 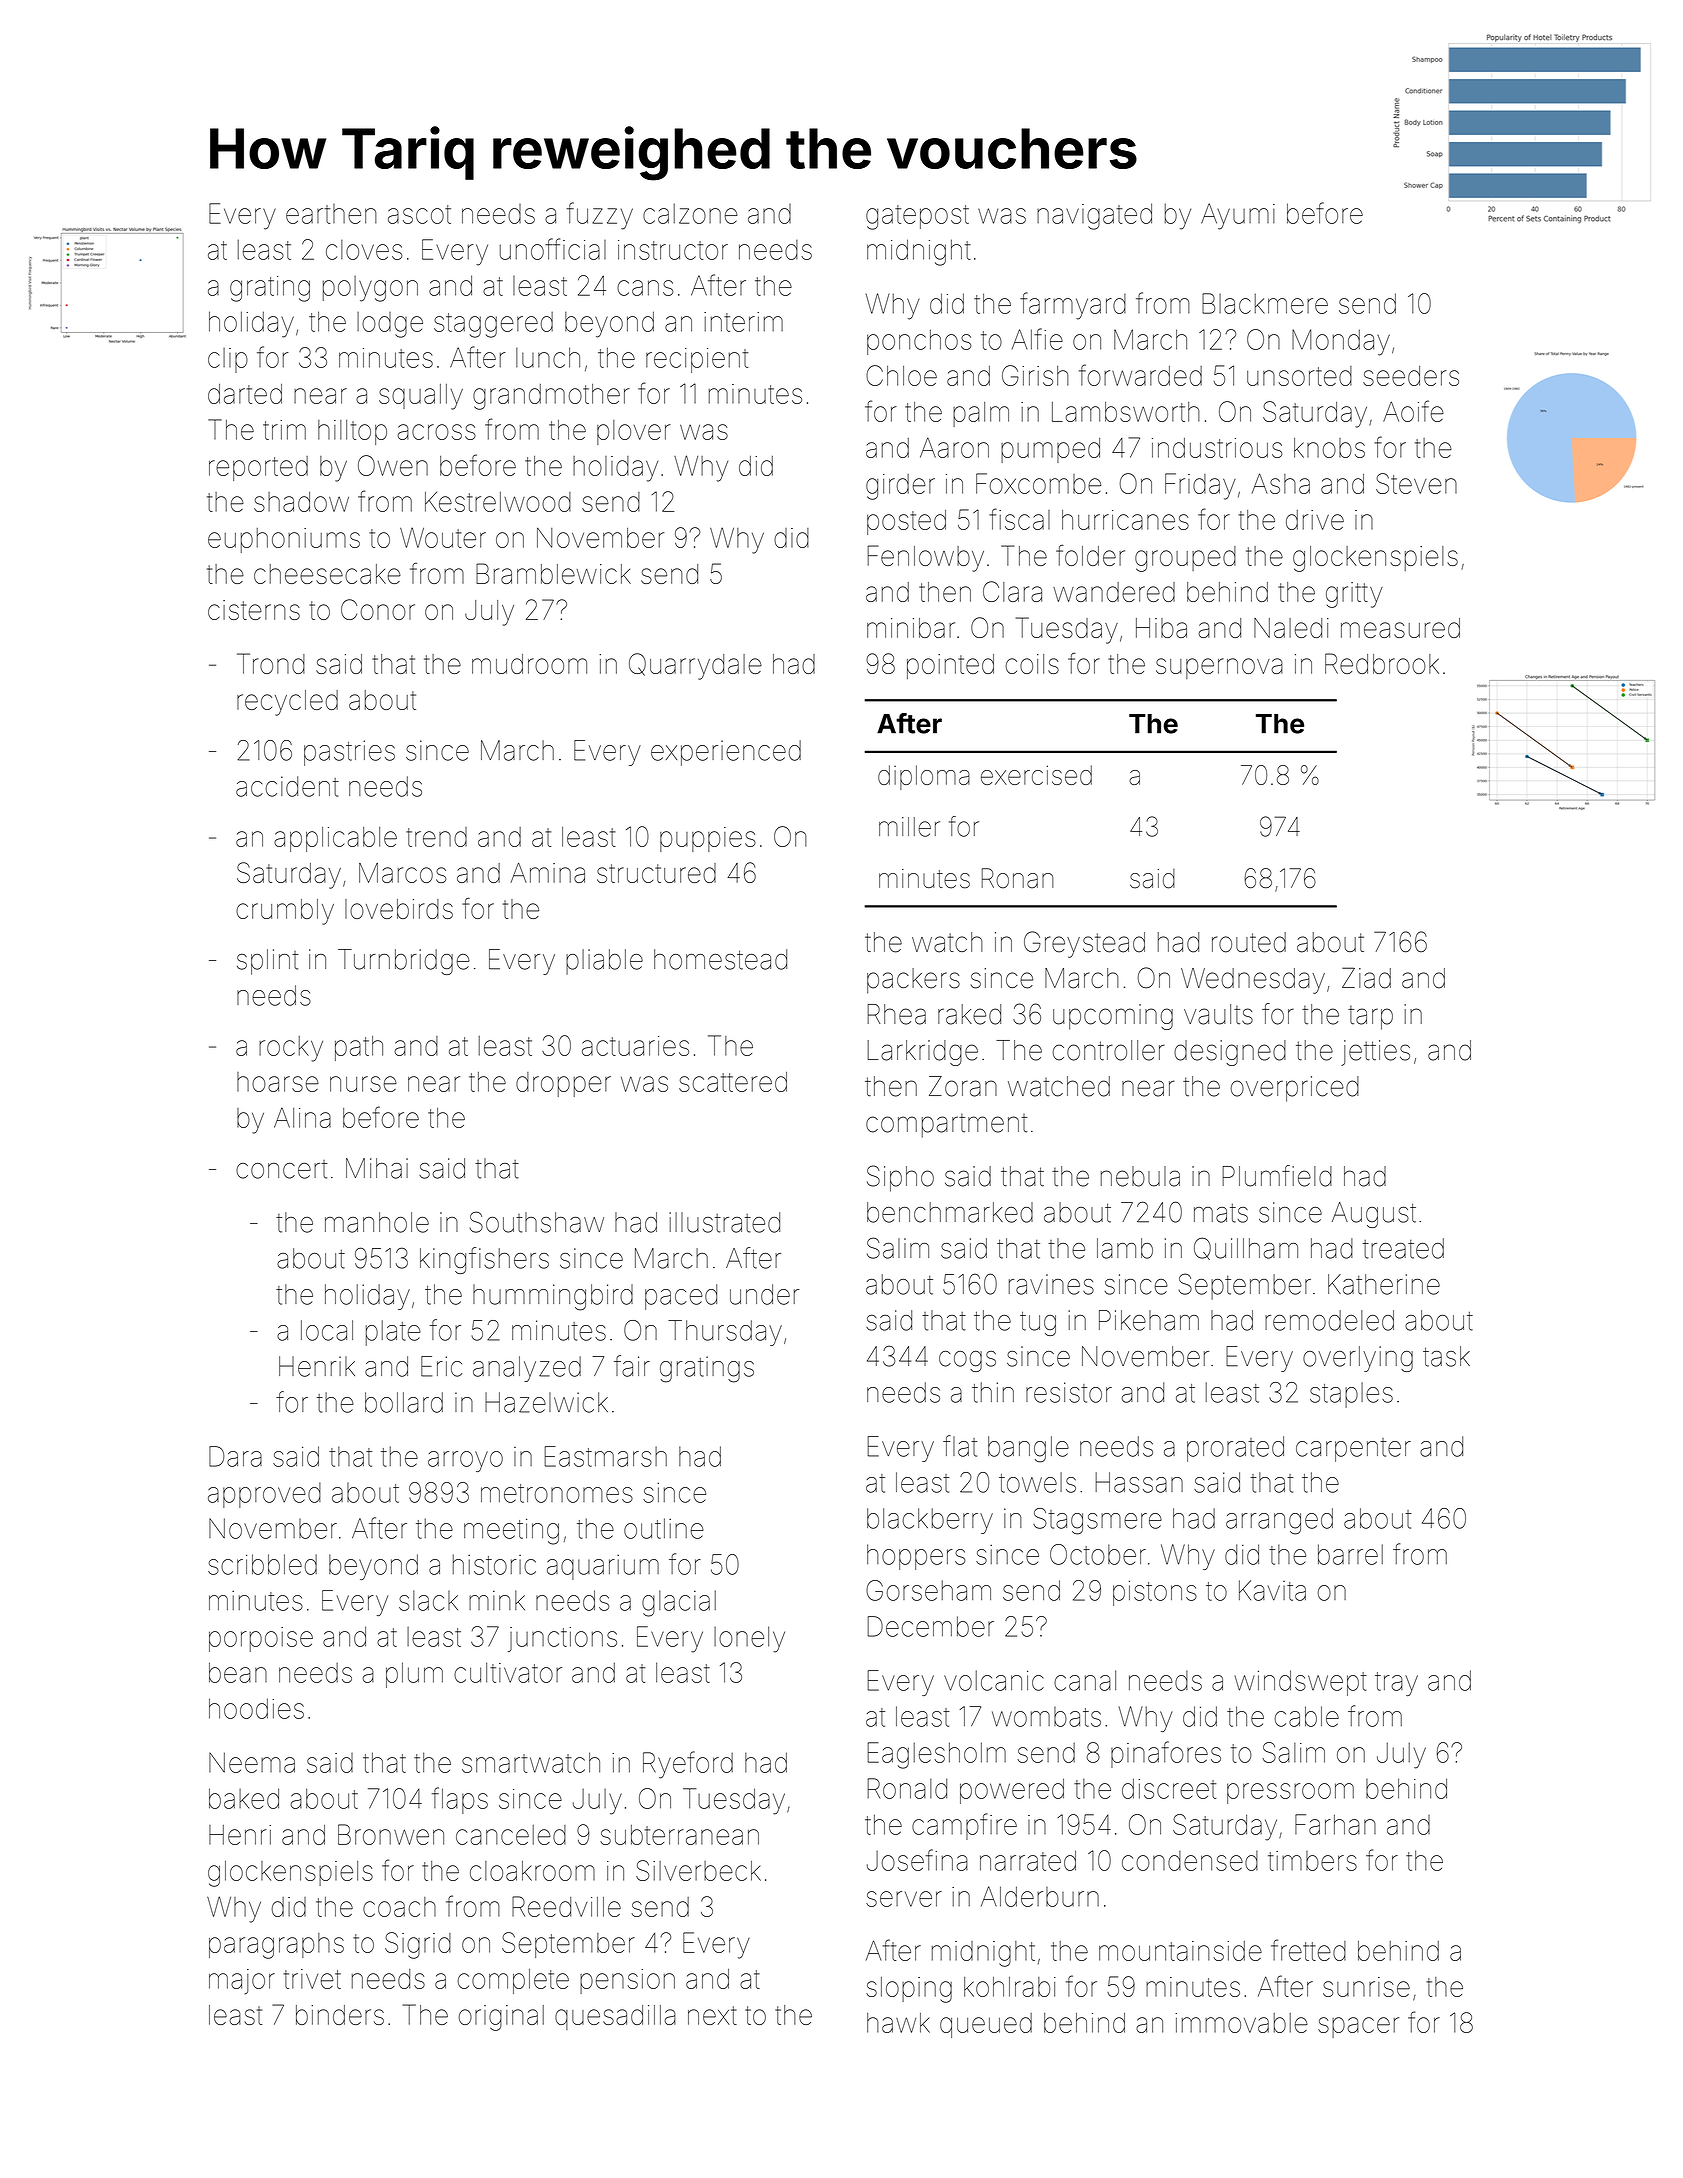 What do you see at coordinates (254, 610) in the screenshot?
I see `cisterns` at bounding box center [254, 610].
